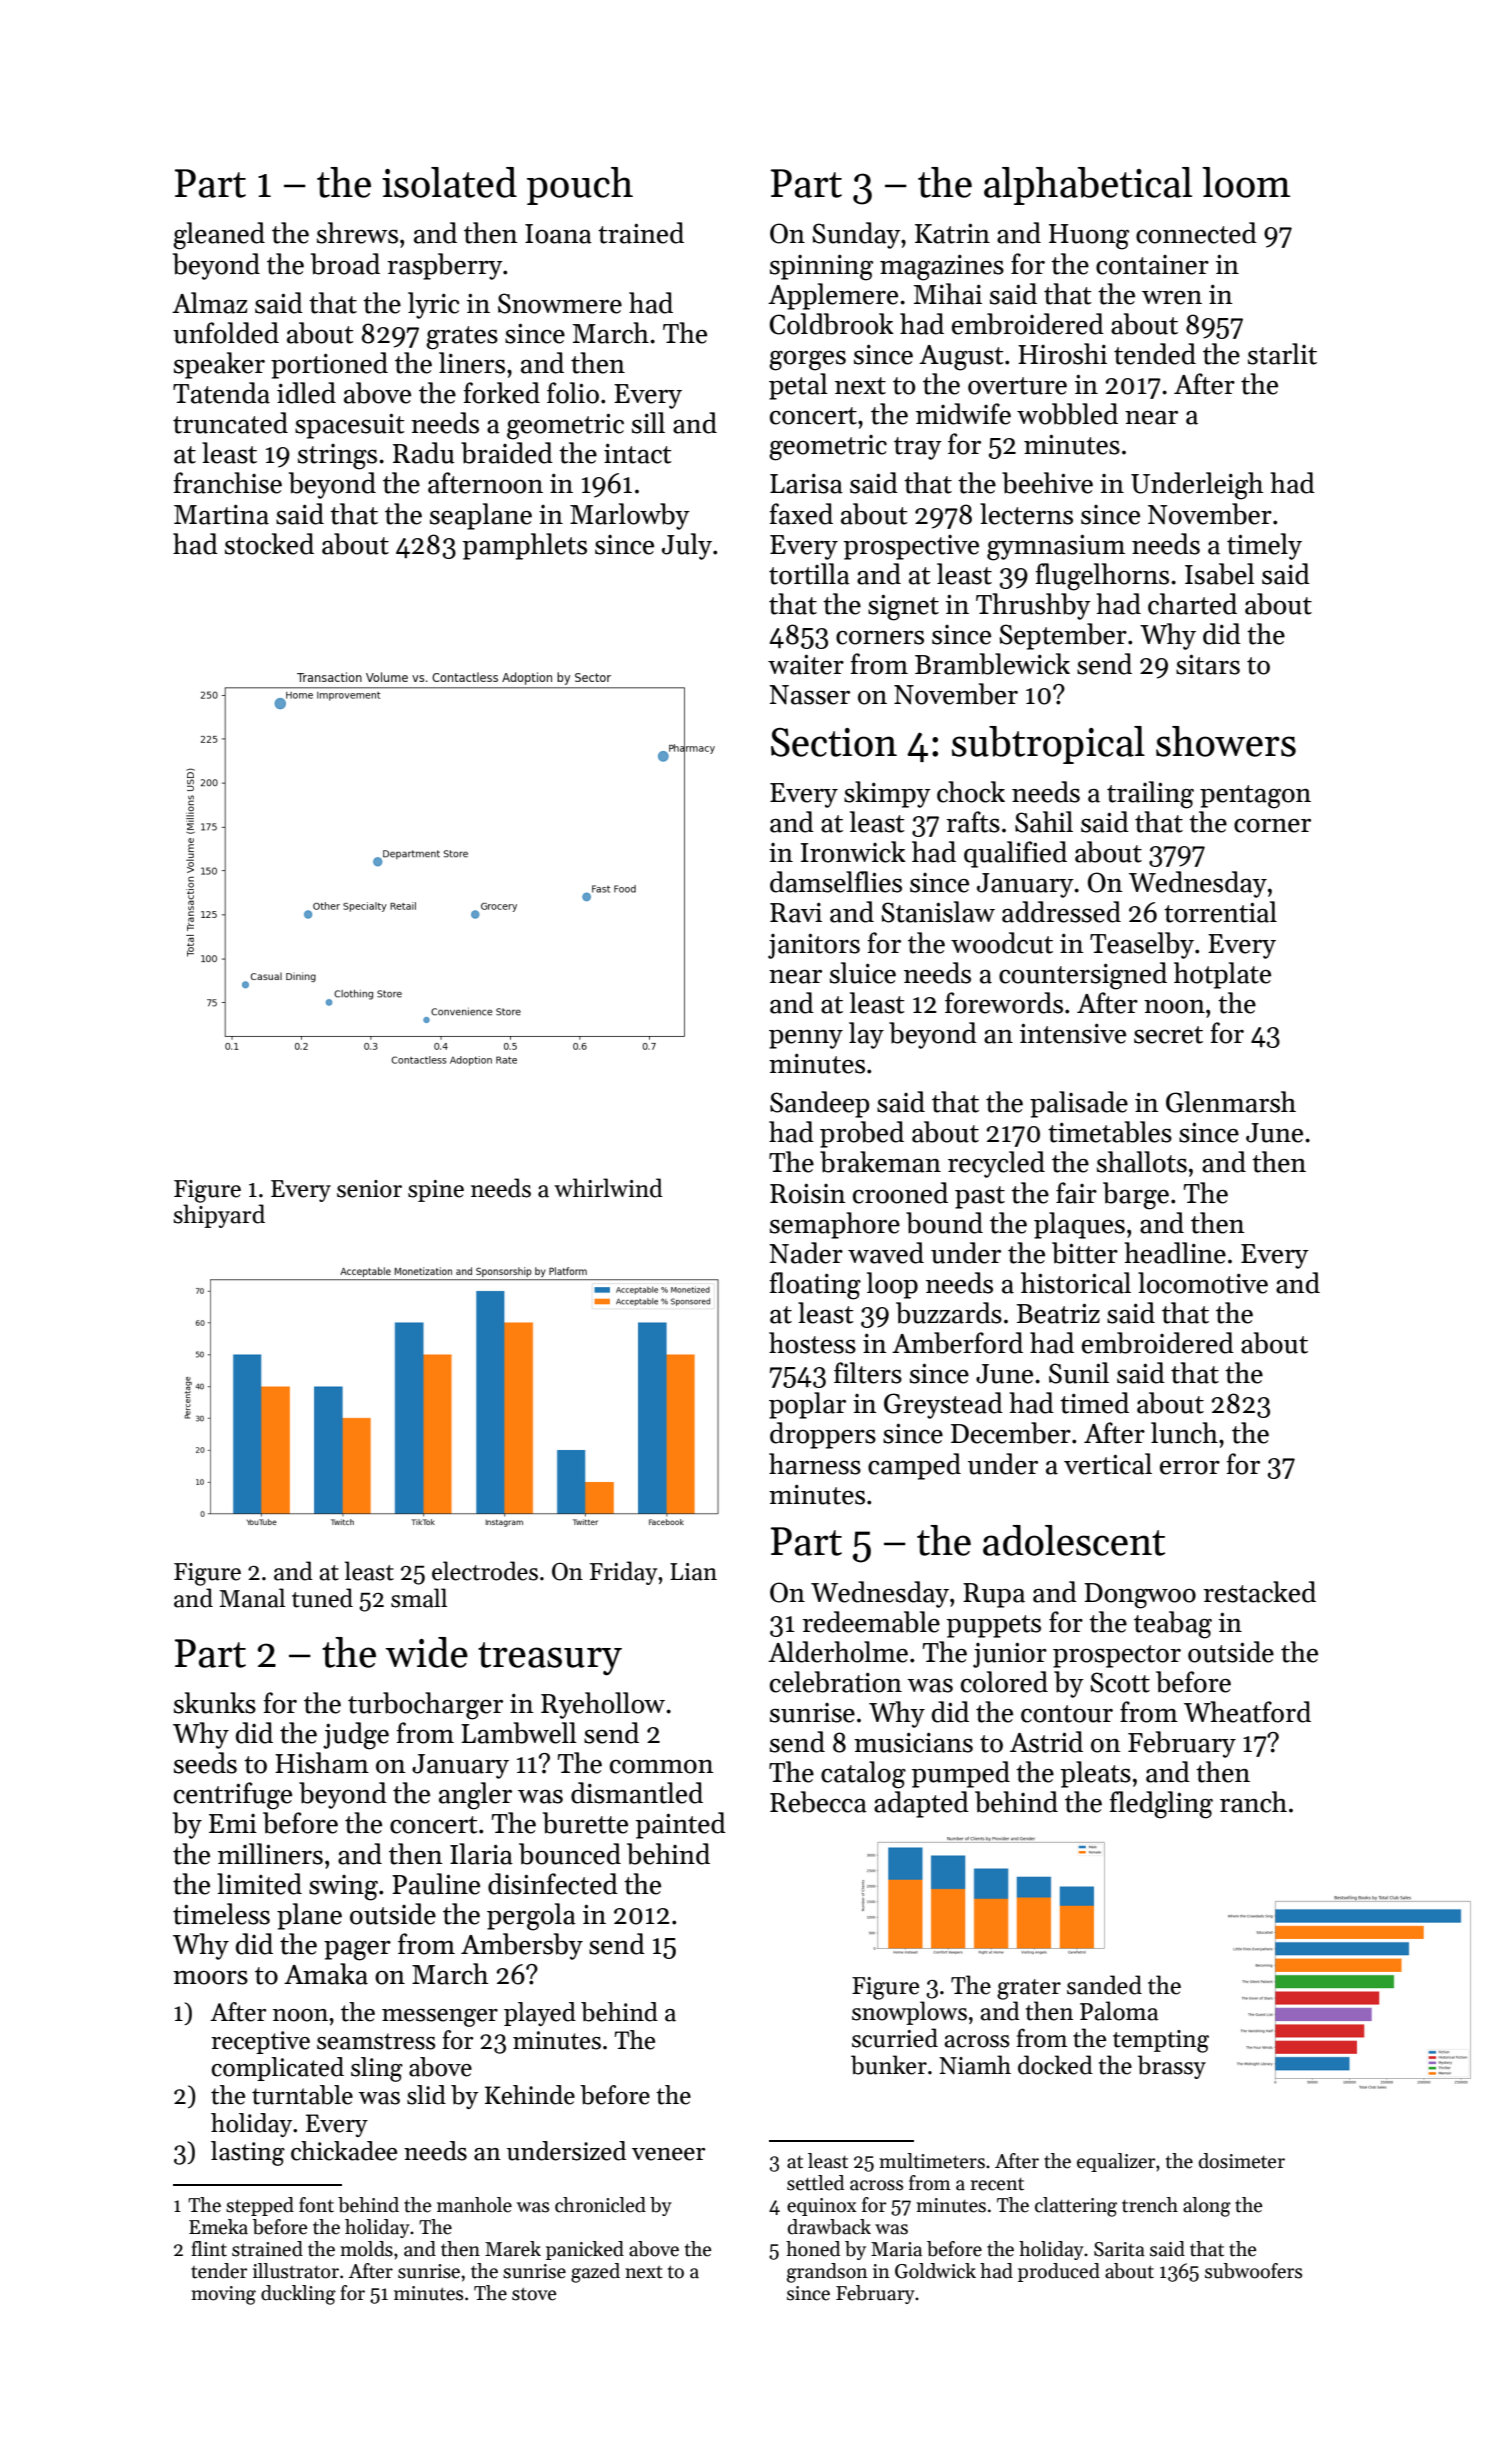 This screenshot has width=1496, height=2464. What do you see at coordinates (223, 2295) in the screenshot?
I see `moving` at bounding box center [223, 2295].
